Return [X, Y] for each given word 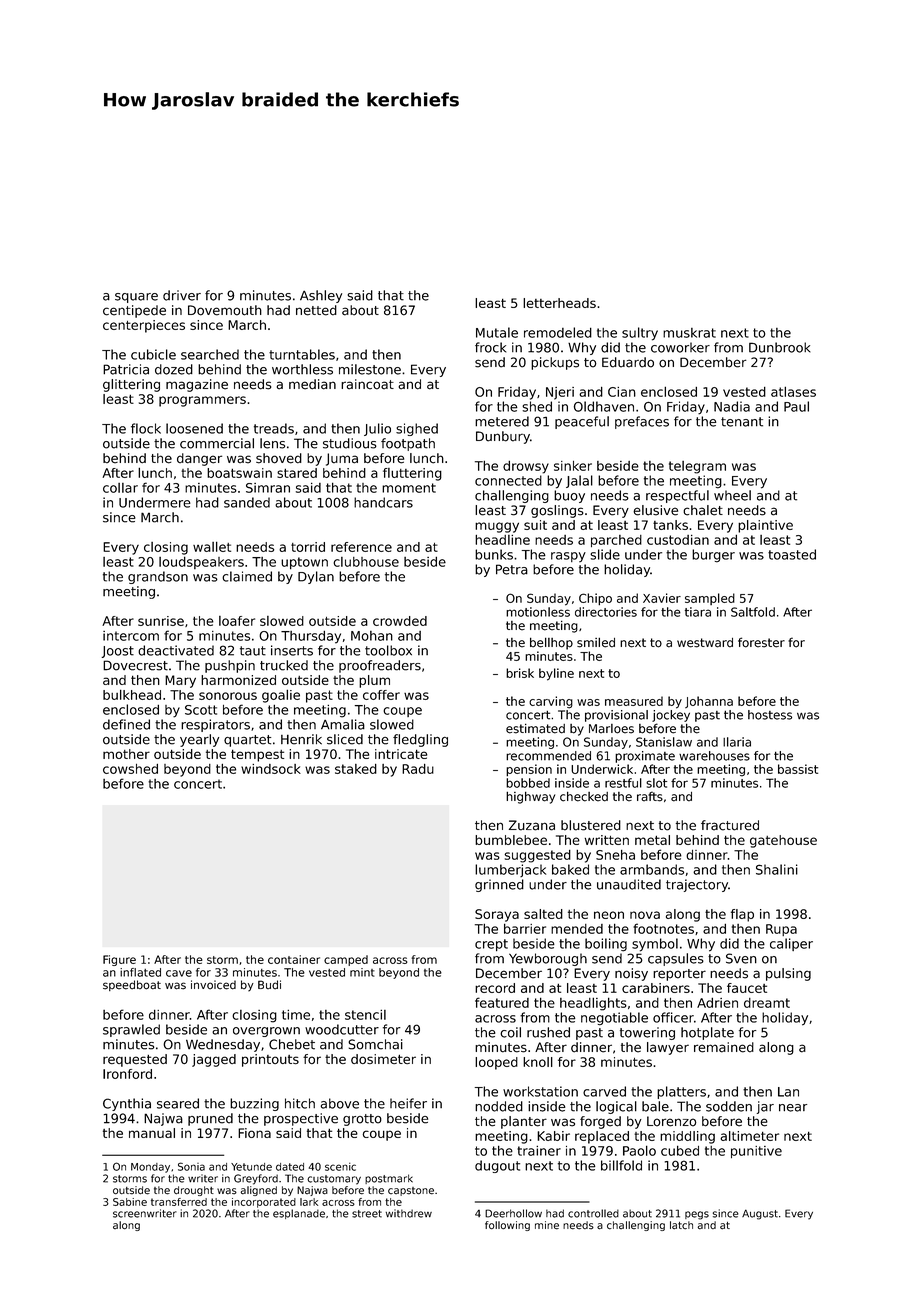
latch [681, 1225]
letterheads [559, 303]
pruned [210, 1119]
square [136, 298]
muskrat [689, 333]
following [507, 1226]
